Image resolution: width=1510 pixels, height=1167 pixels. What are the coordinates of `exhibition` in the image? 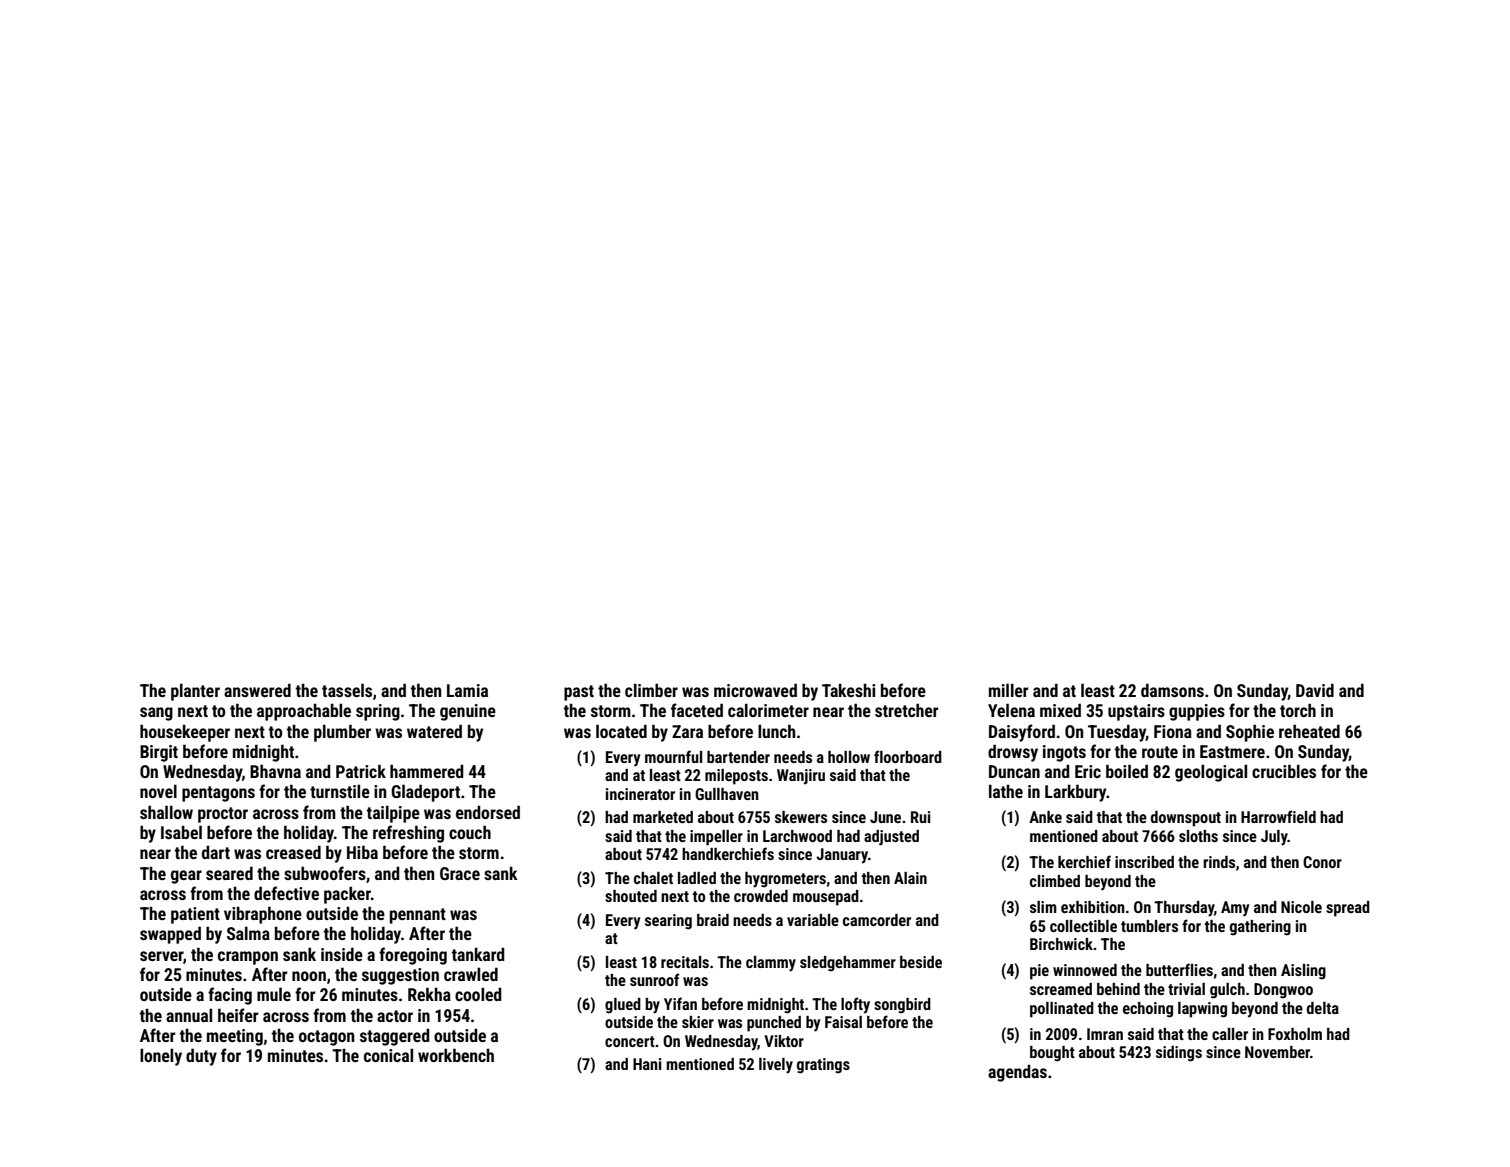 It's located at (1093, 907).
